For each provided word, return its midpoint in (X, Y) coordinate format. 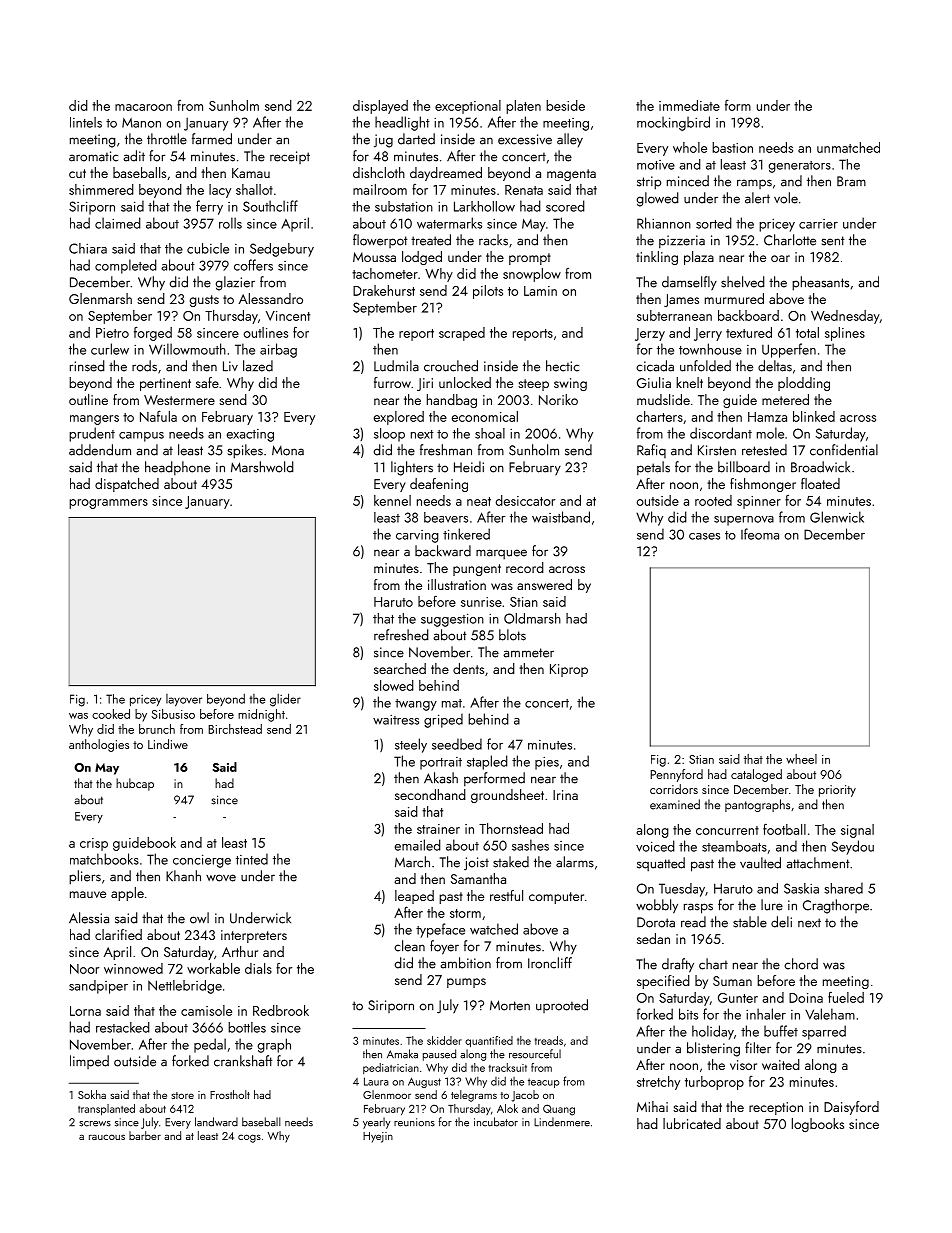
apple (127, 894)
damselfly (689, 283)
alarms (575, 862)
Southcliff (270, 206)
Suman (732, 981)
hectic (562, 366)
